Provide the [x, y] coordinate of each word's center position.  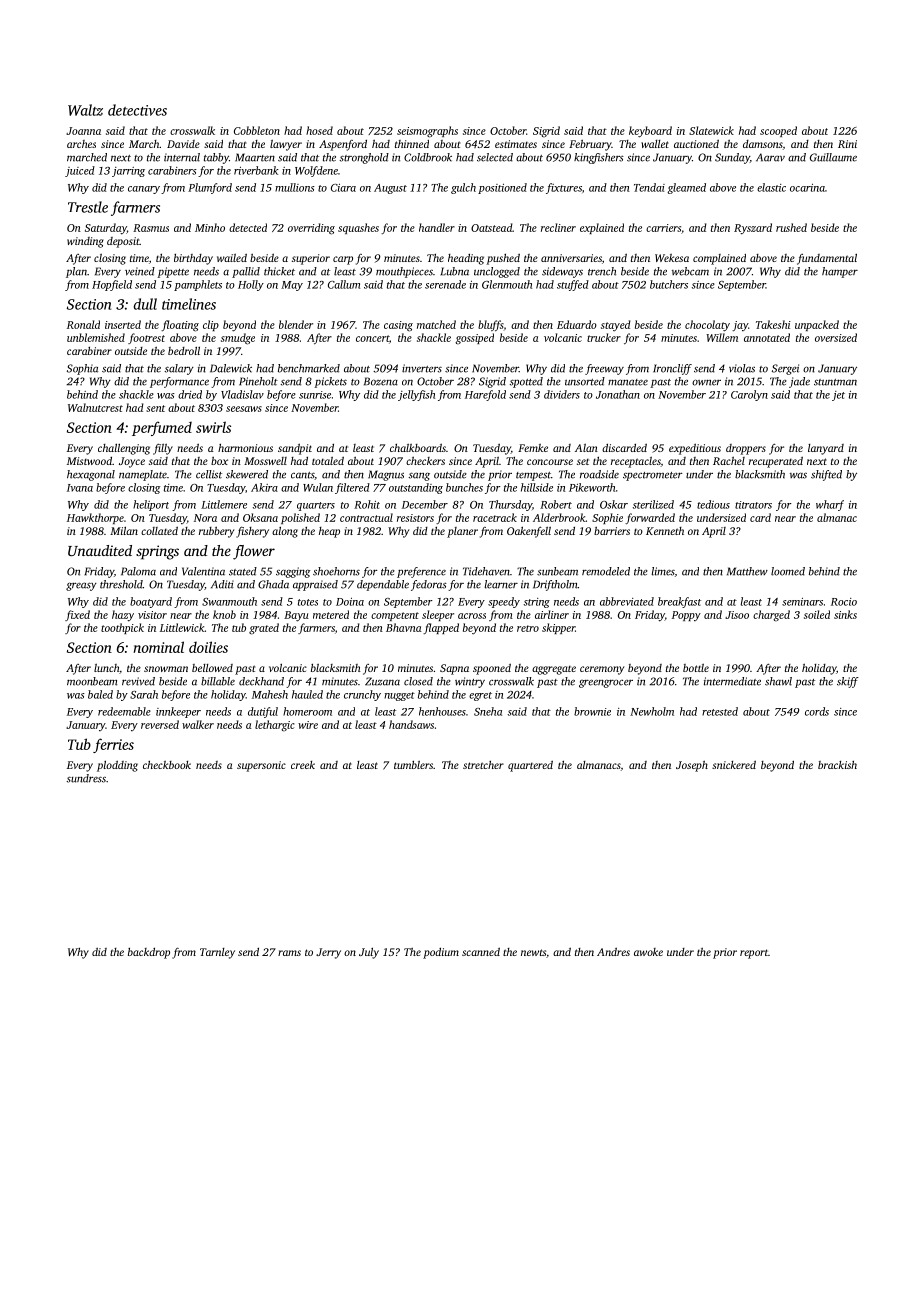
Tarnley [217, 953]
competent [395, 616]
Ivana [80, 488]
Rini [847, 144]
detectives [137, 110]
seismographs [427, 132]
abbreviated [627, 601]
